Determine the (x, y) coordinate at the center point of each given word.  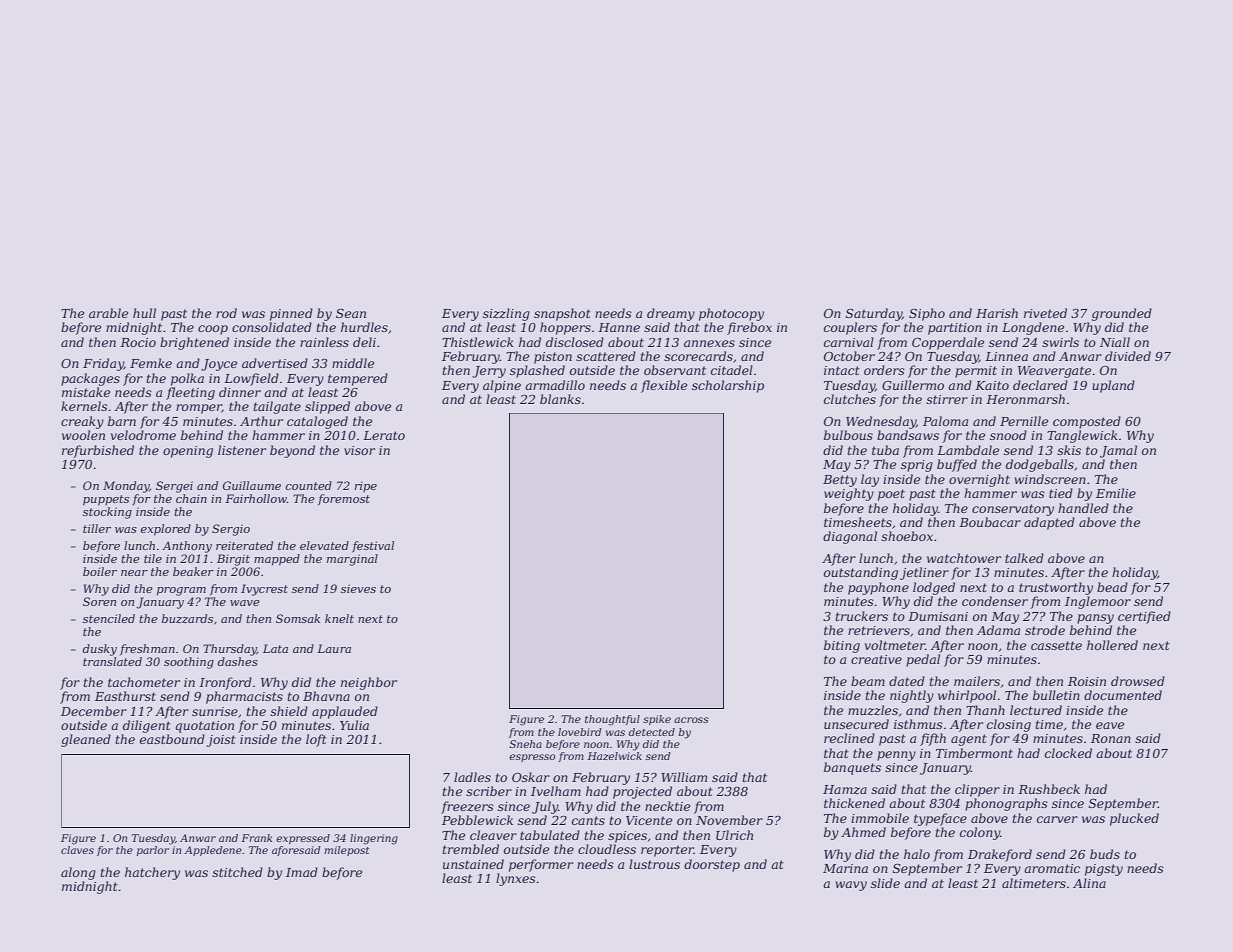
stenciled (109, 618)
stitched (237, 872)
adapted (1049, 523)
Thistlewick (478, 342)
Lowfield (251, 379)
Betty (840, 481)
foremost (344, 500)
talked (1024, 558)
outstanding (861, 573)
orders (884, 370)
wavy (851, 886)
